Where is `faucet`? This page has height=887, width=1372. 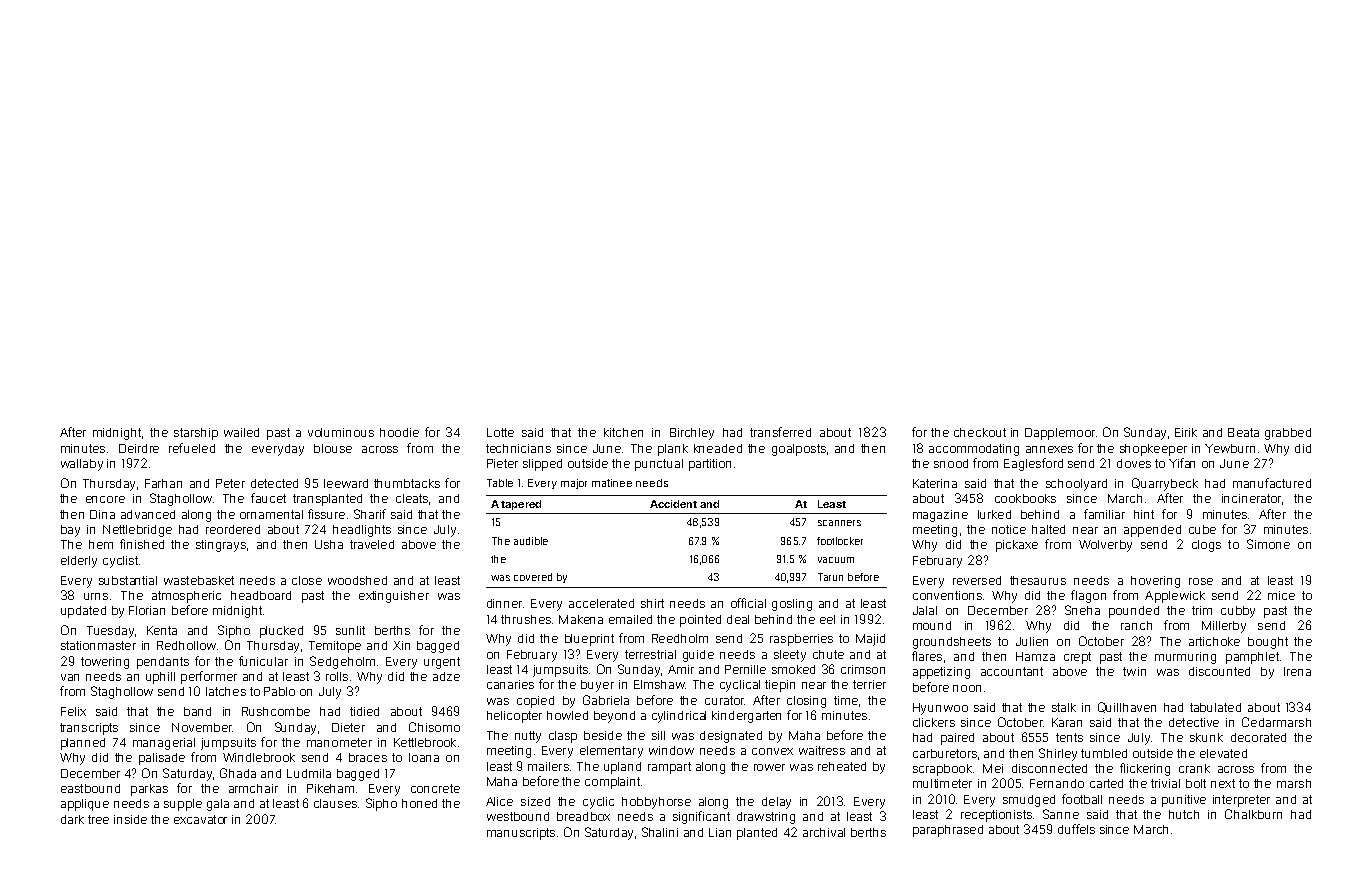 faucet is located at coordinates (268, 498).
